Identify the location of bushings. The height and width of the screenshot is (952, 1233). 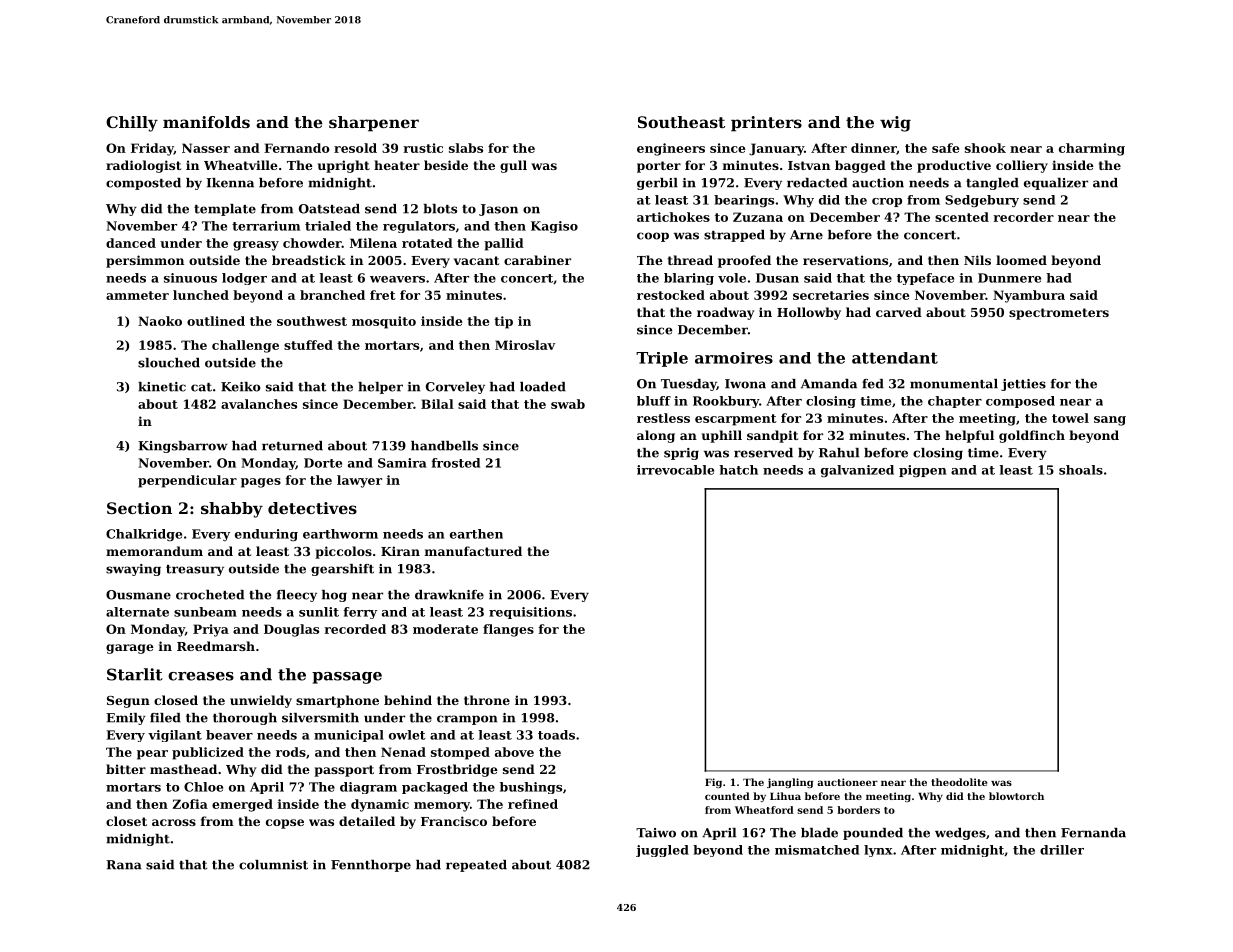
(531, 788).
